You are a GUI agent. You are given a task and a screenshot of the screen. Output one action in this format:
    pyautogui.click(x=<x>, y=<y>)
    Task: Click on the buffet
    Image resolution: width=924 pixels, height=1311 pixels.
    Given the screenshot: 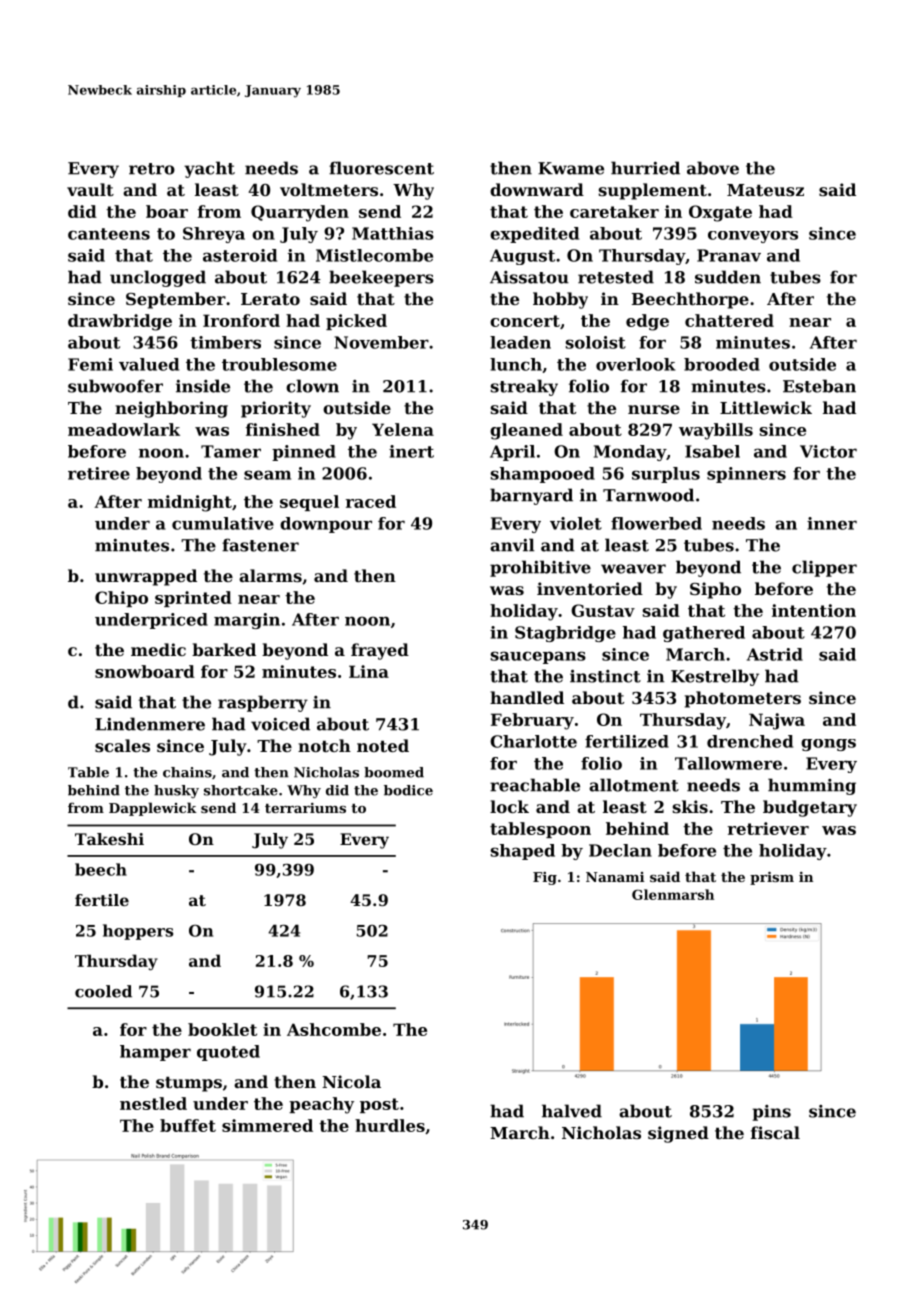 What is the action you would take?
    pyautogui.click(x=188, y=1125)
